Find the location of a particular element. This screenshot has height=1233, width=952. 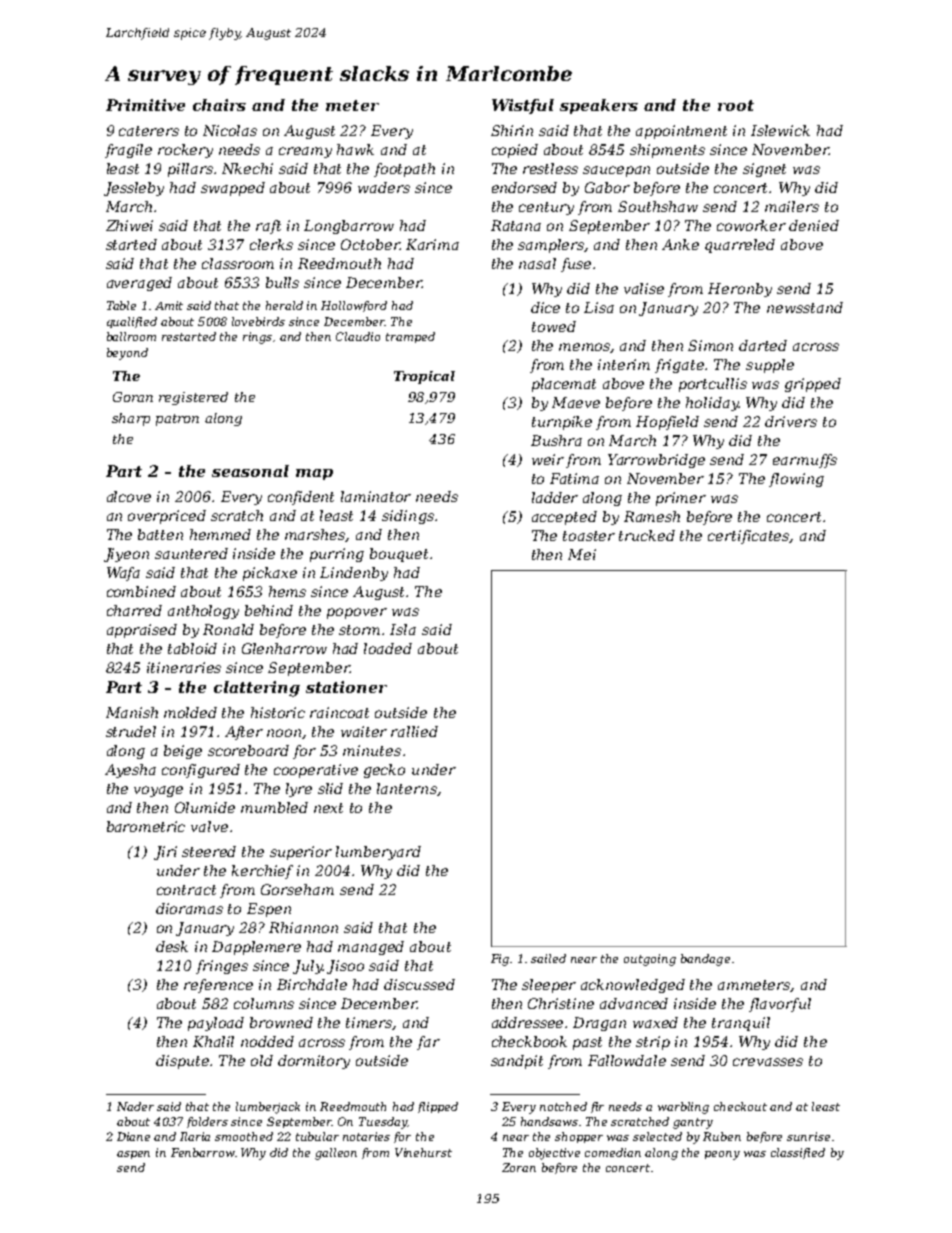

Zoran is located at coordinates (519, 1167).
